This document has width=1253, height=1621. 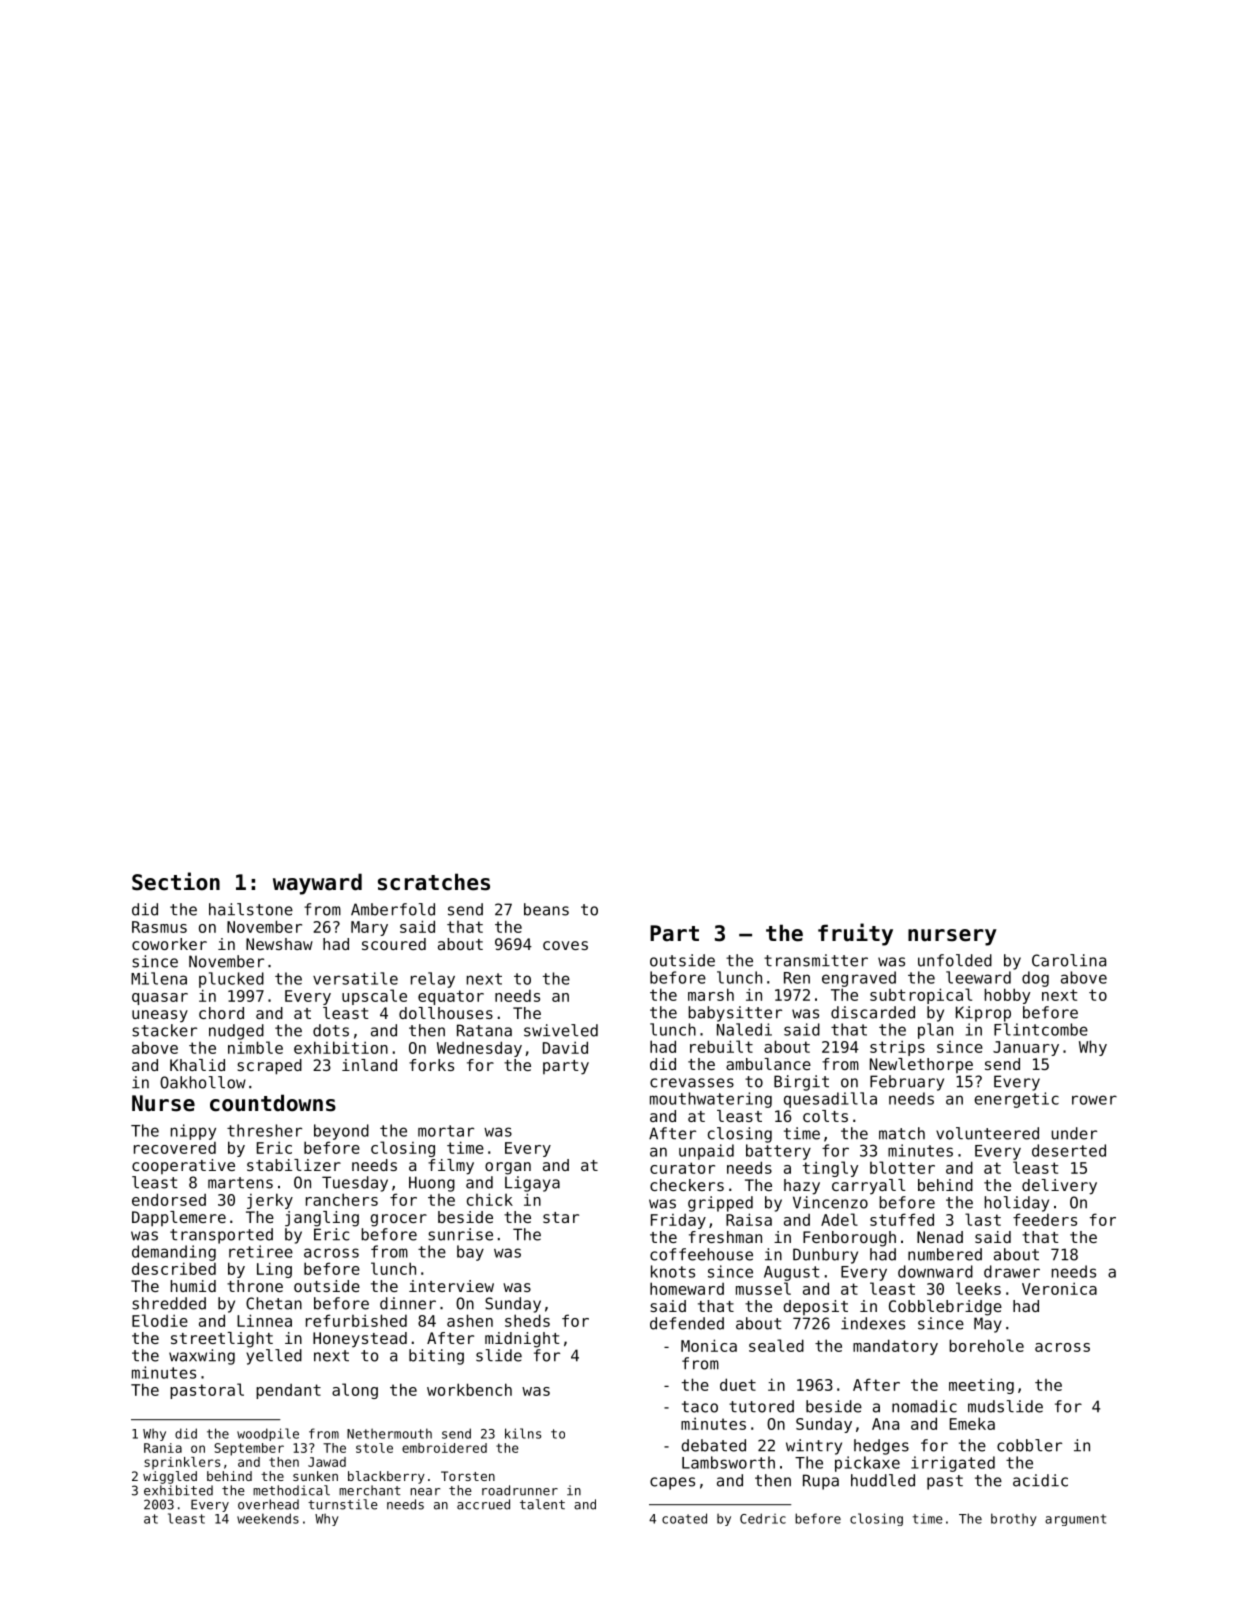 What do you see at coordinates (182, 1463) in the document?
I see `sprinklers` at bounding box center [182, 1463].
